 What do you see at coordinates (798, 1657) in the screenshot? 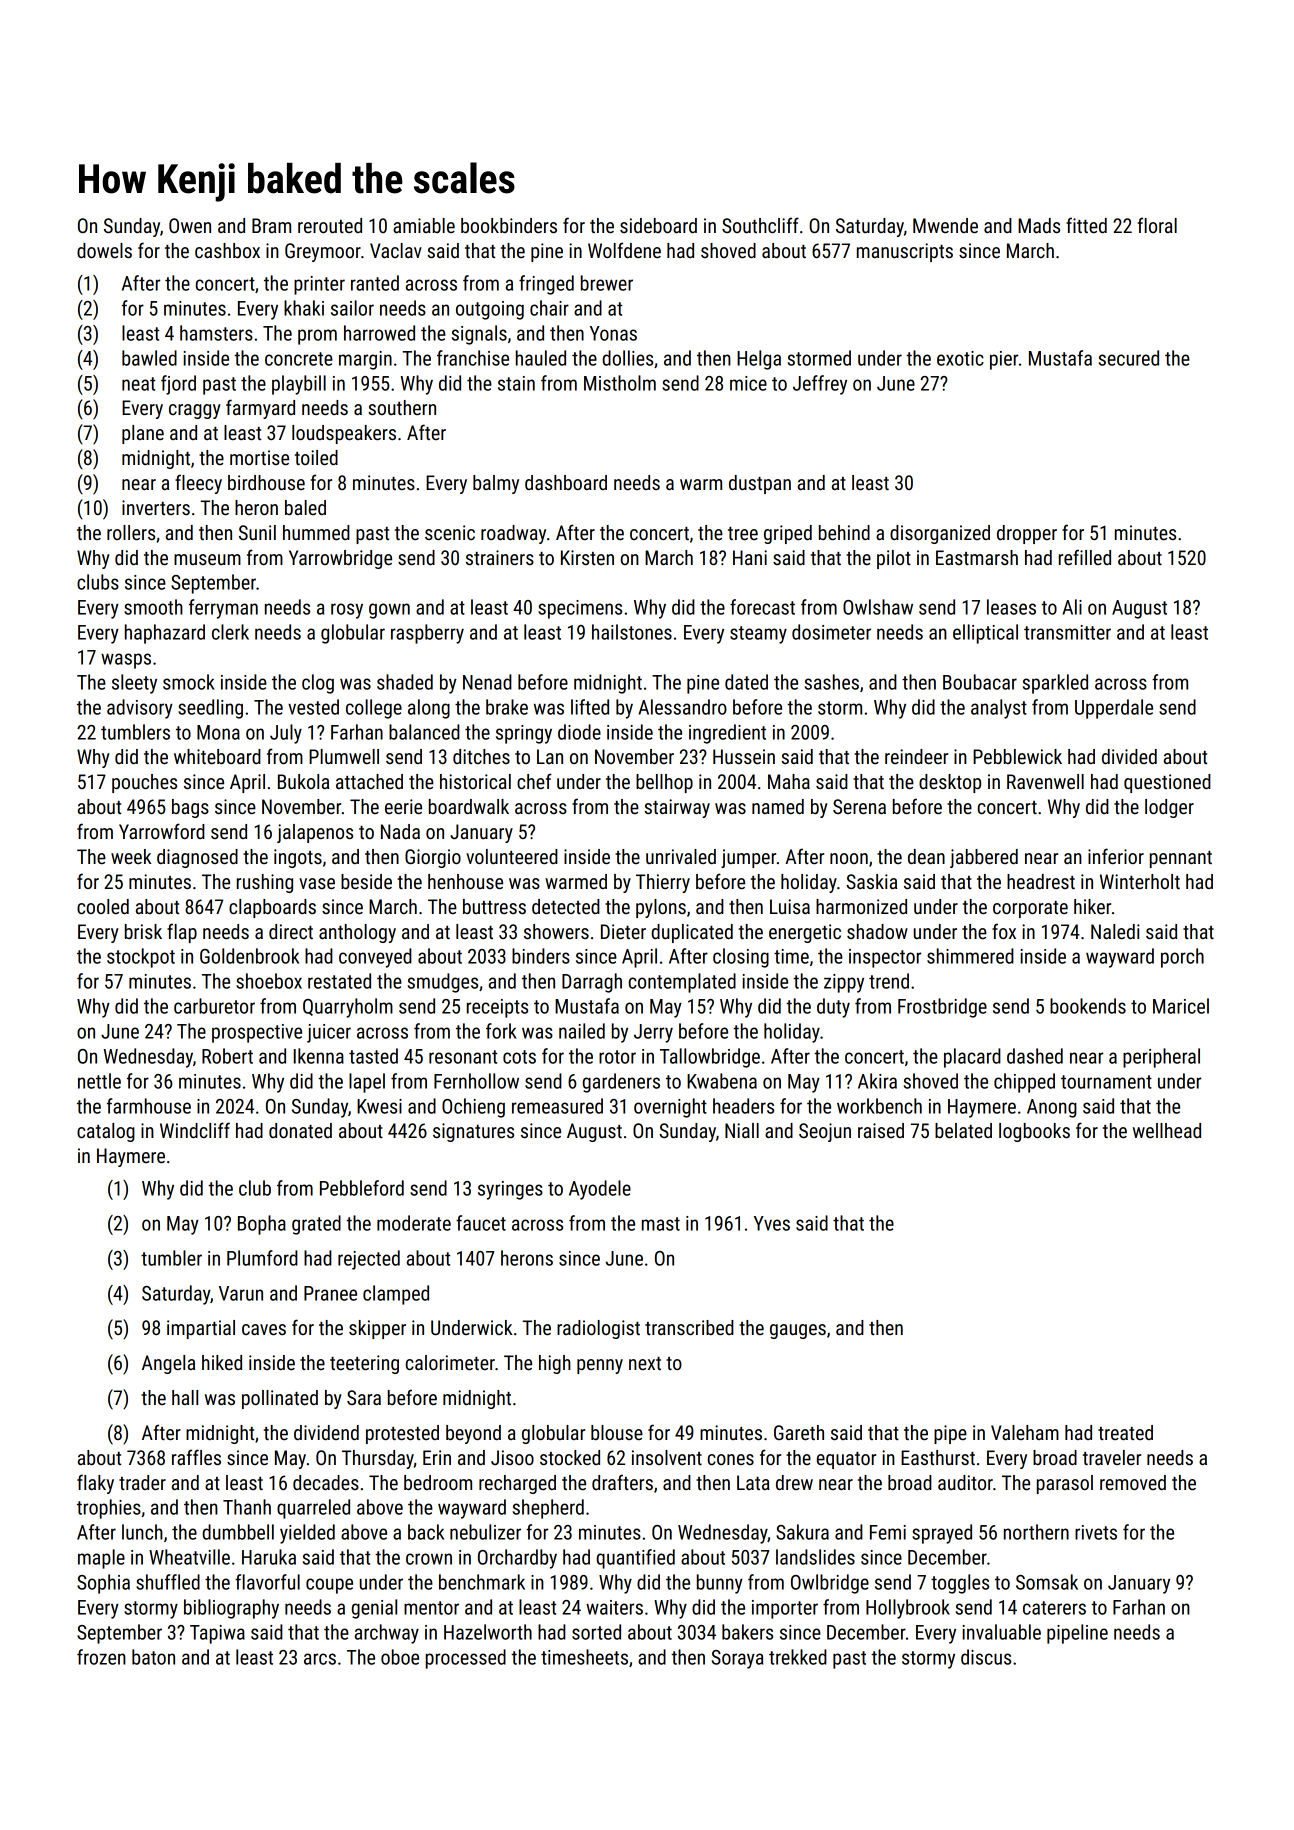
I see `trekked` at bounding box center [798, 1657].
